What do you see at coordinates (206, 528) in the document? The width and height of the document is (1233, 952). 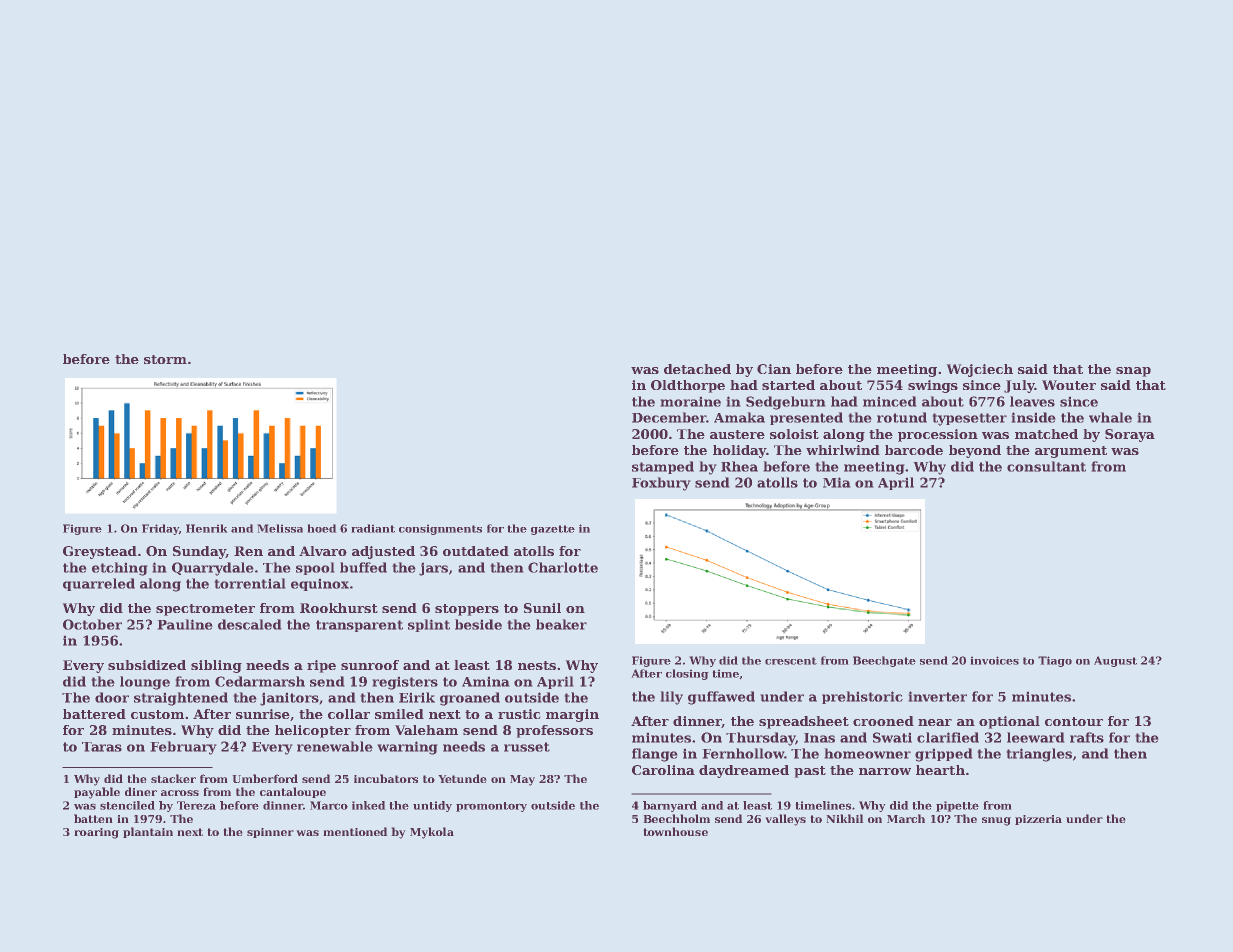 I see `Henrik` at bounding box center [206, 528].
